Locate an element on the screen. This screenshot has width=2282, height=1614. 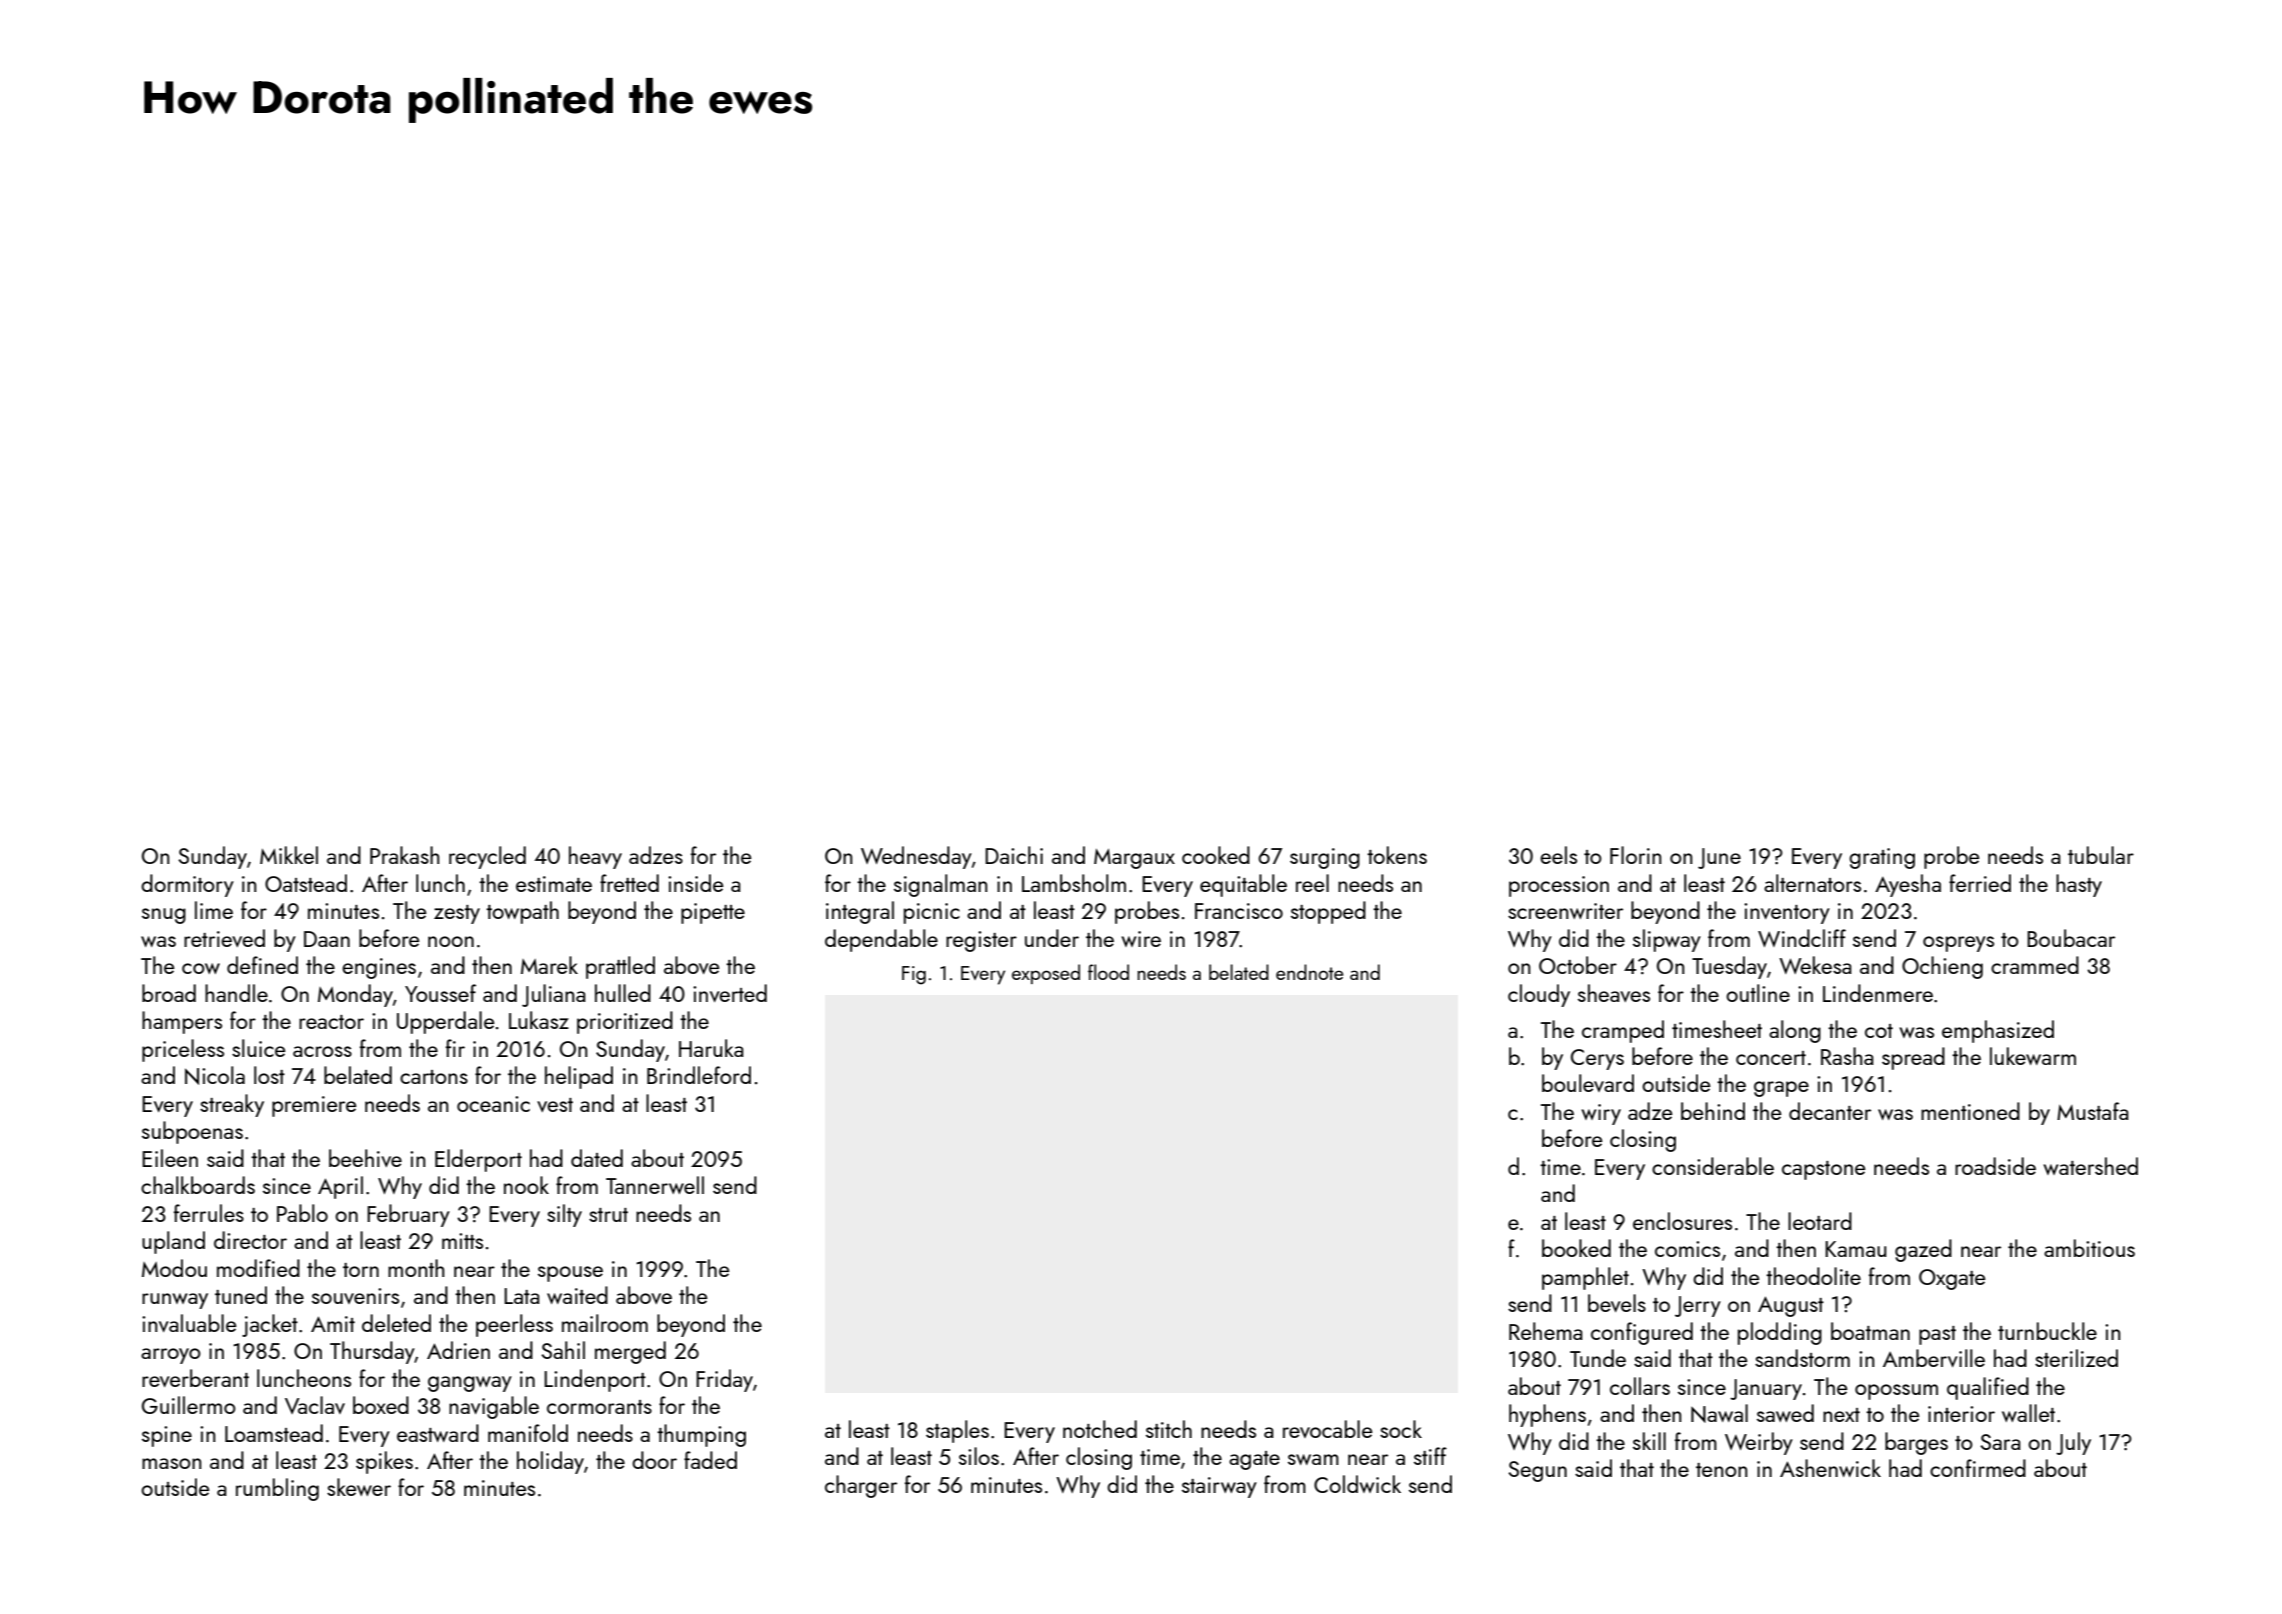
skewer is located at coordinates (359, 1487).
